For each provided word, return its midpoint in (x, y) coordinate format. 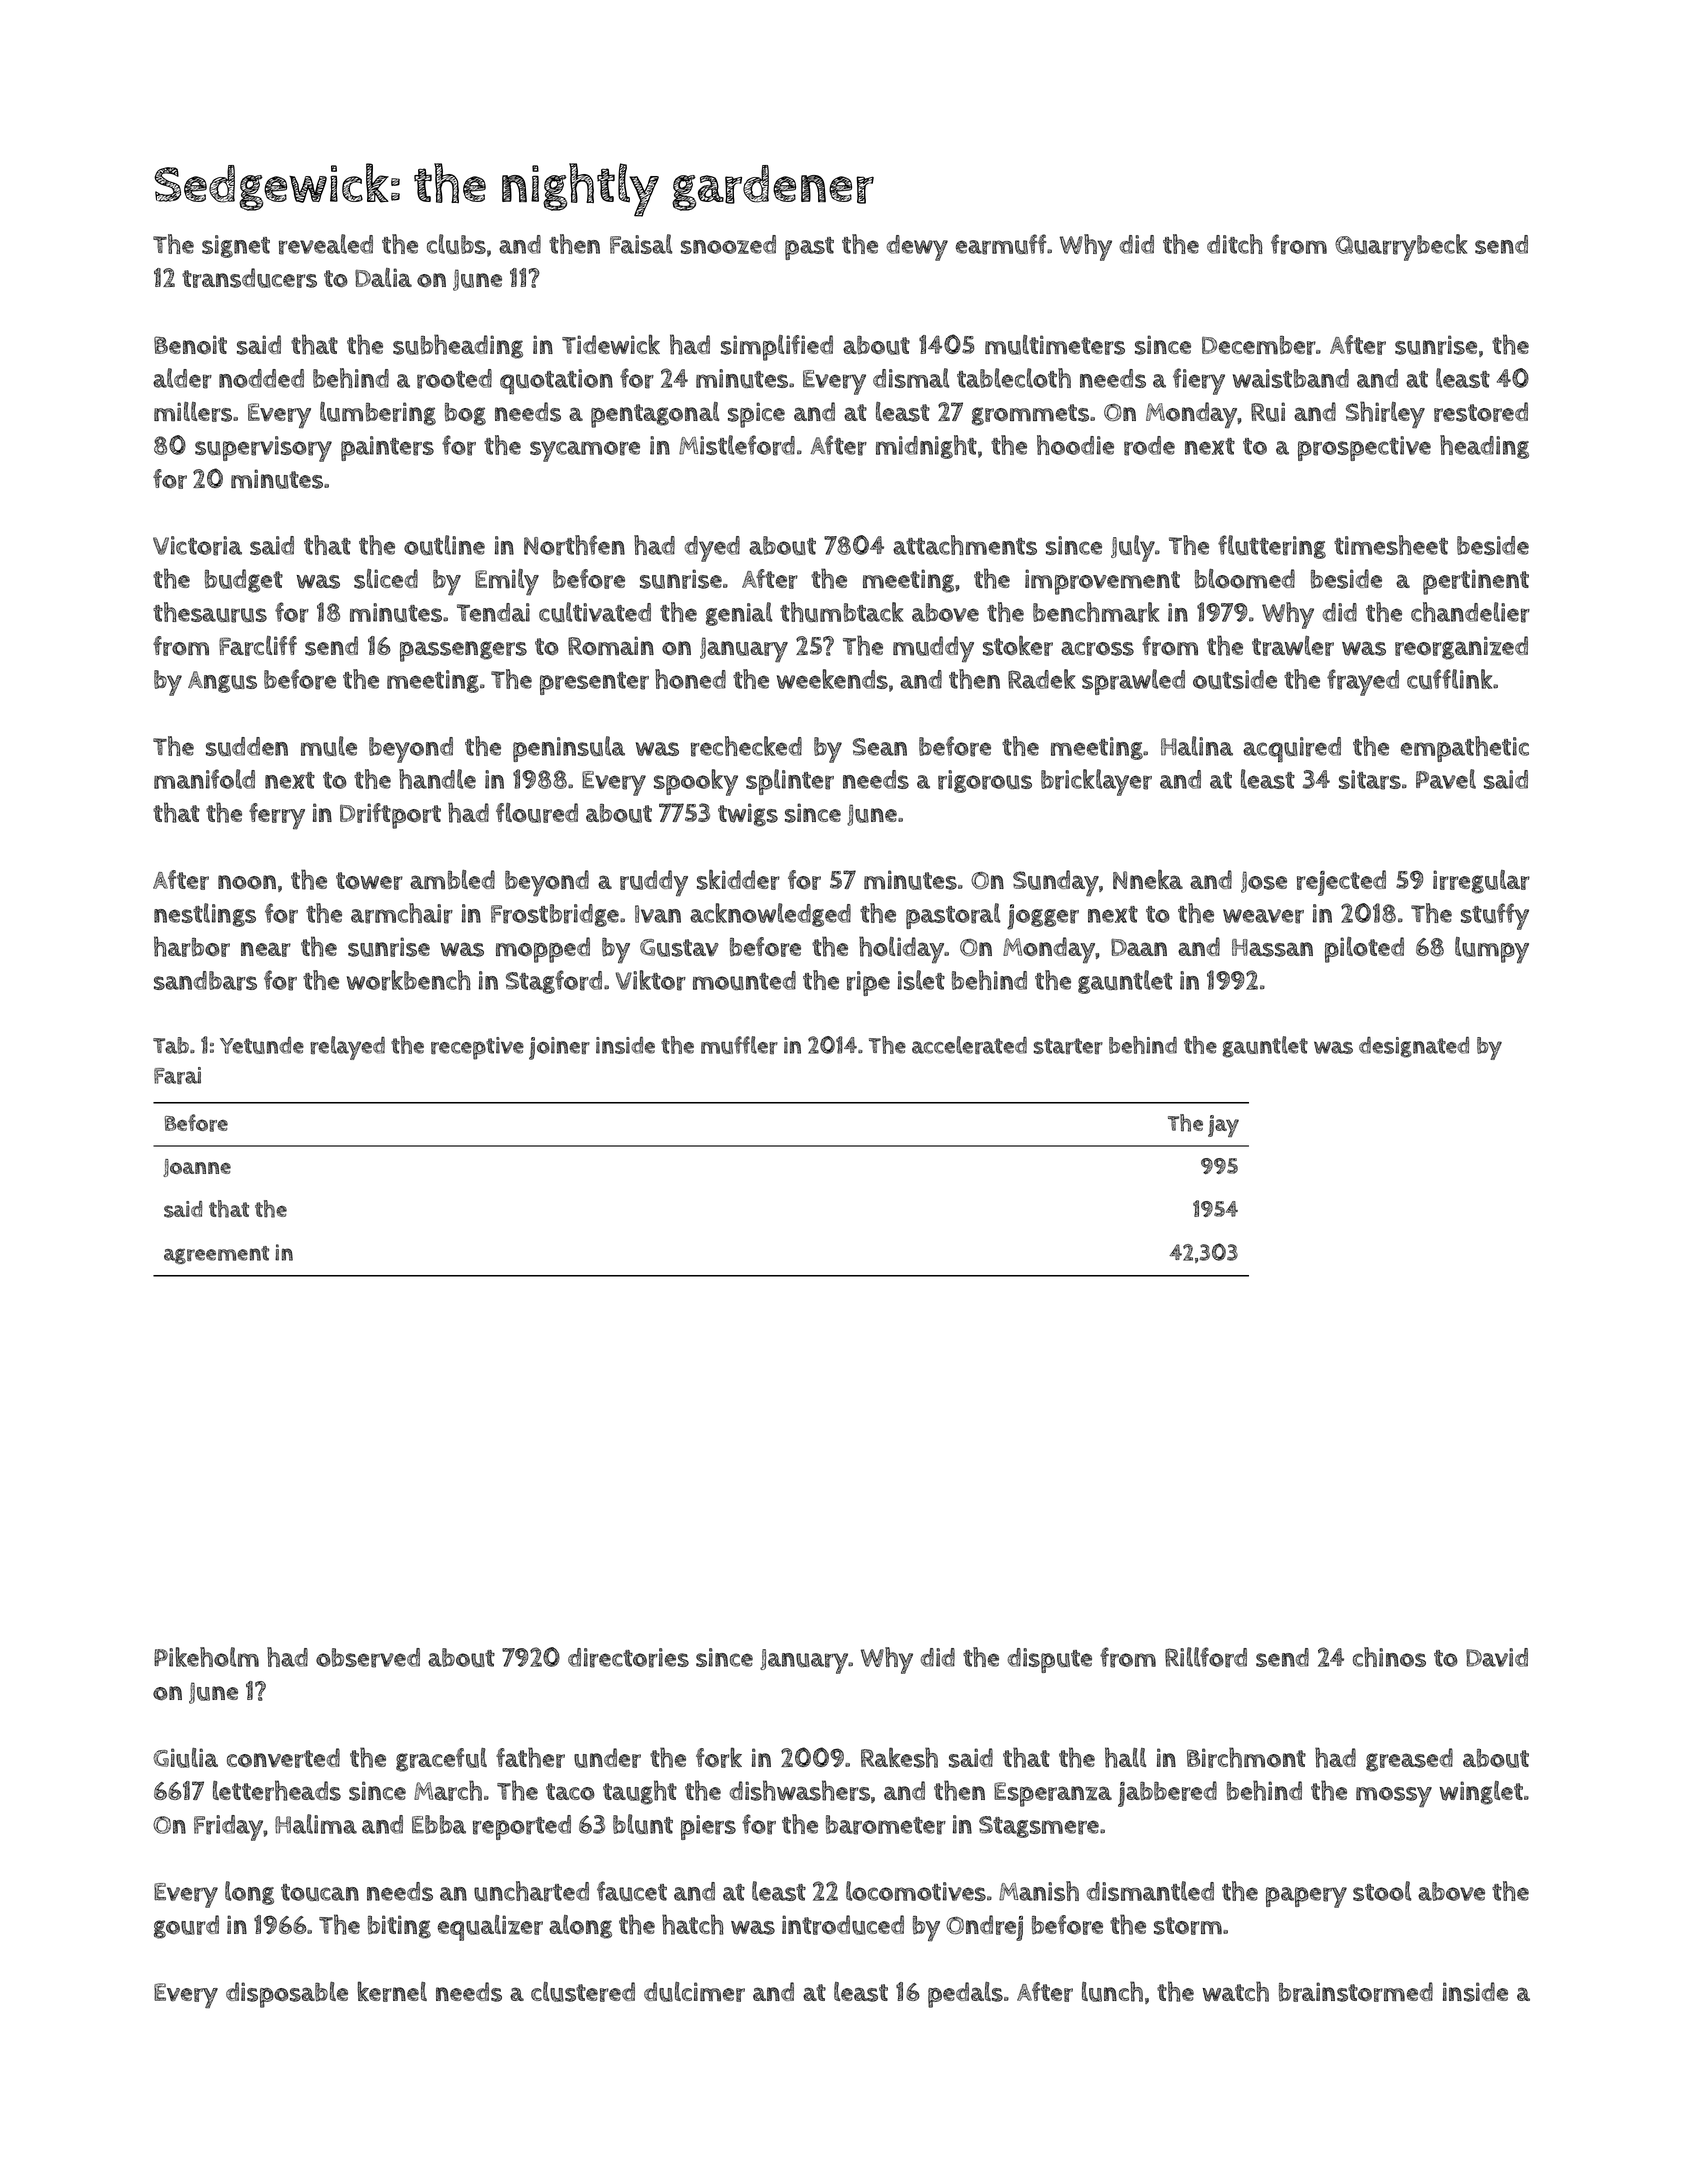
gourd (186, 1927)
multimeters (1055, 345)
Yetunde (262, 1045)
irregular (1481, 882)
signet (236, 246)
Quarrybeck (1401, 247)
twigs (748, 815)
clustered (583, 1992)
